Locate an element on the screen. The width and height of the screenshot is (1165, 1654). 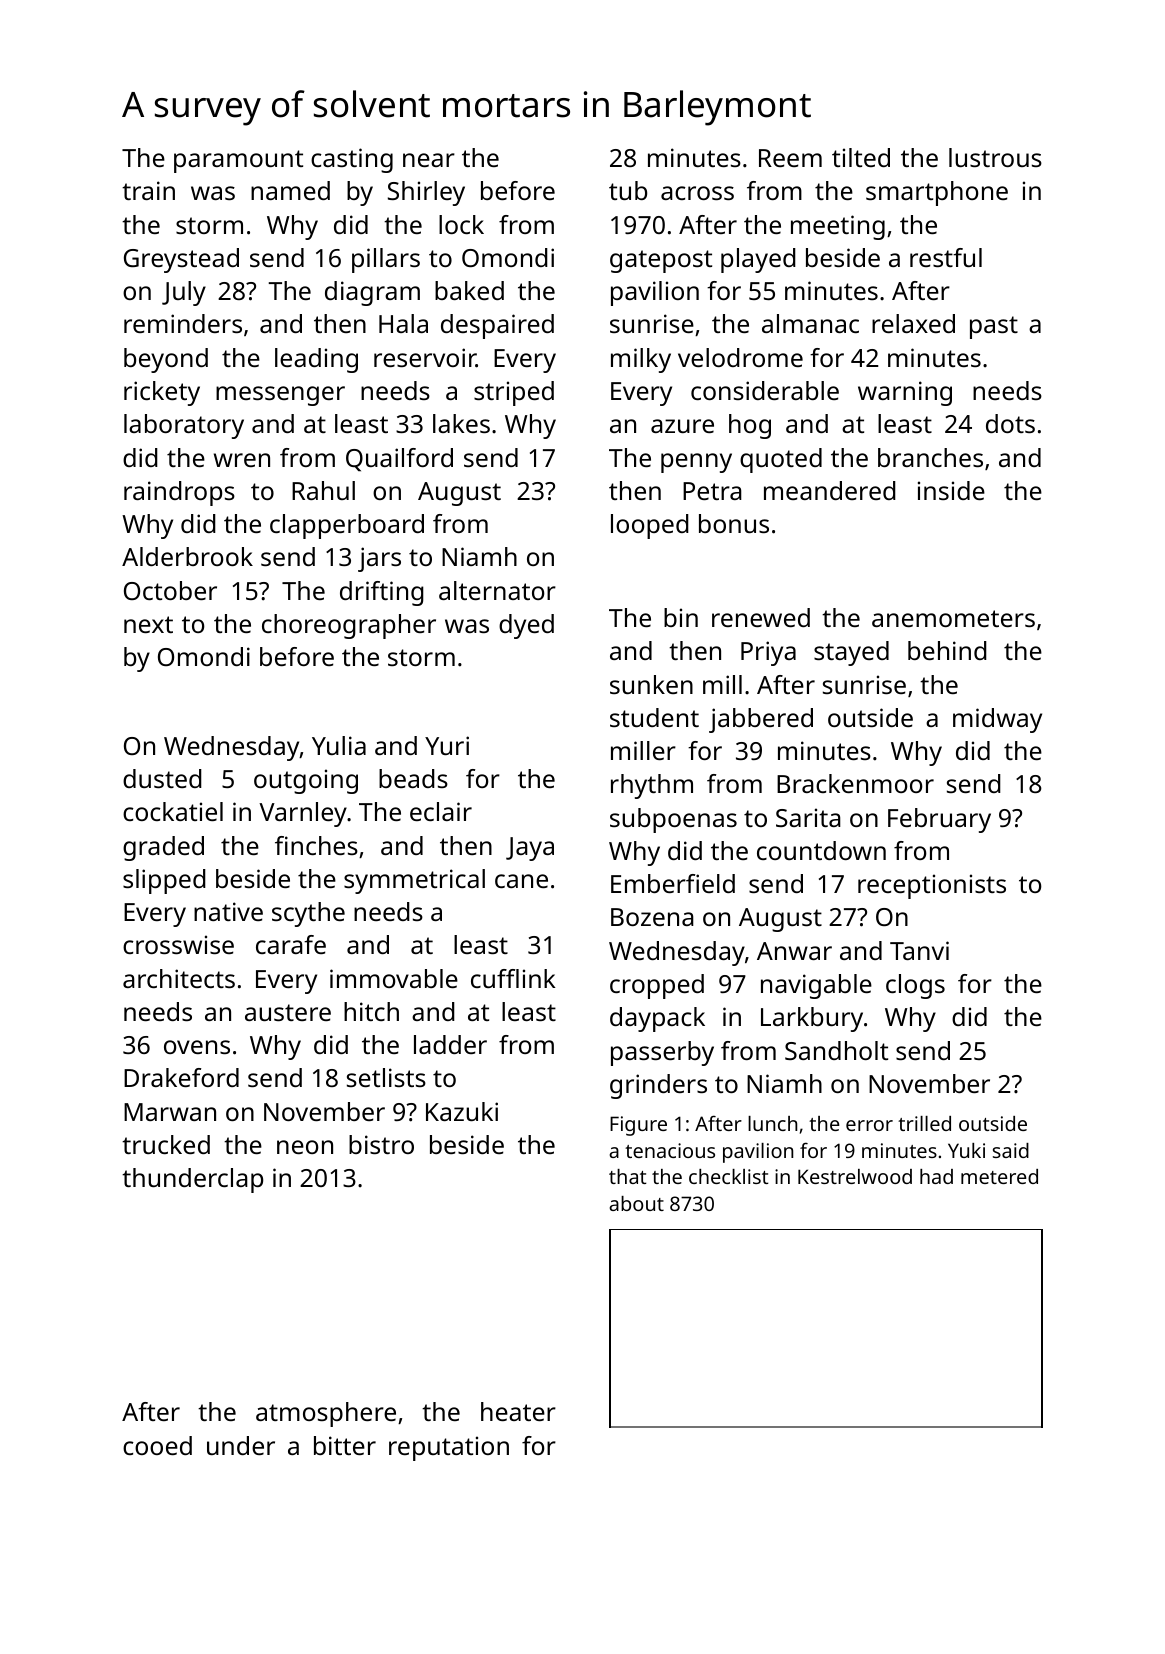
Rahul is located at coordinates (323, 490).
